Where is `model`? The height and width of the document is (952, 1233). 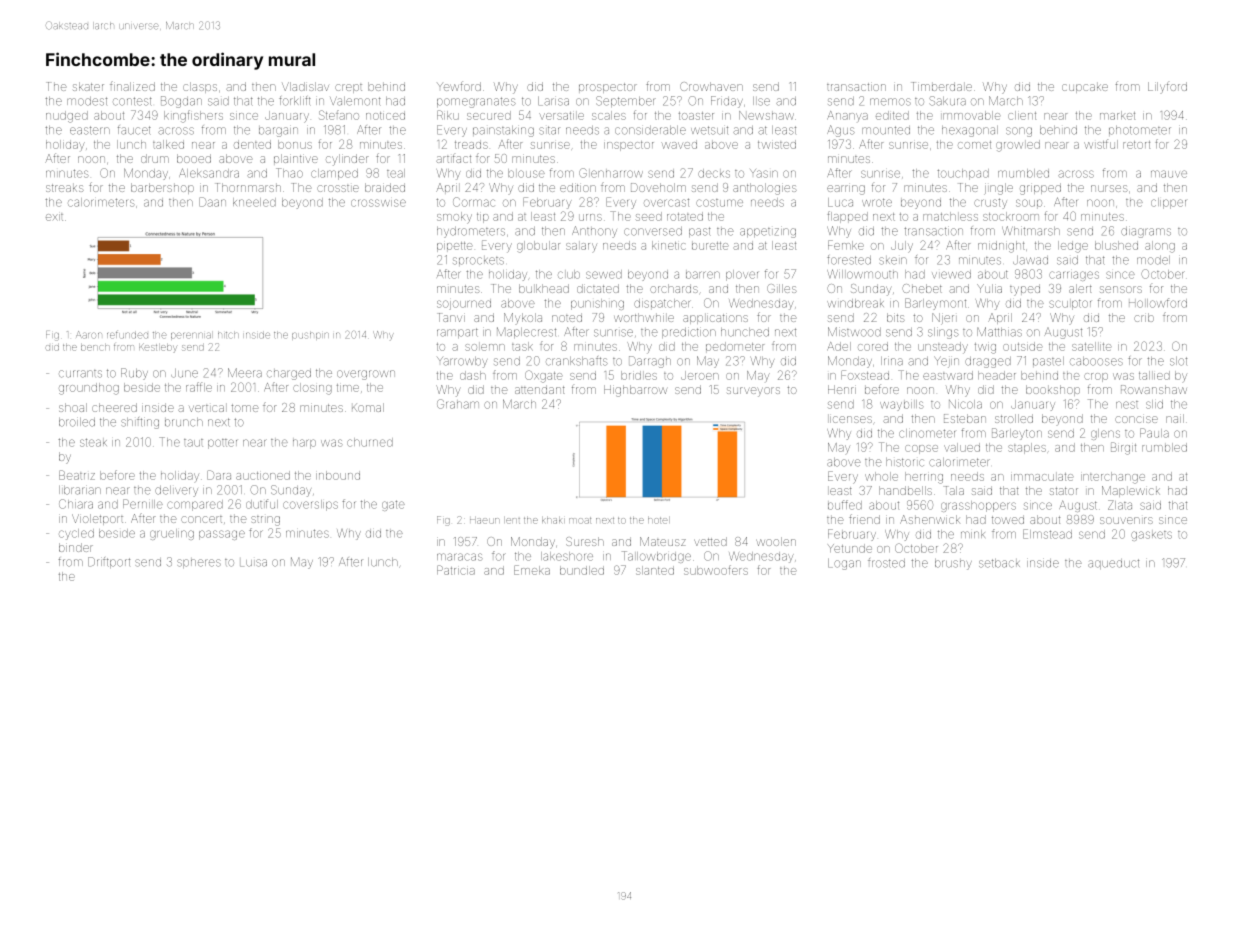
model is located at coordinates (1153, 260).
